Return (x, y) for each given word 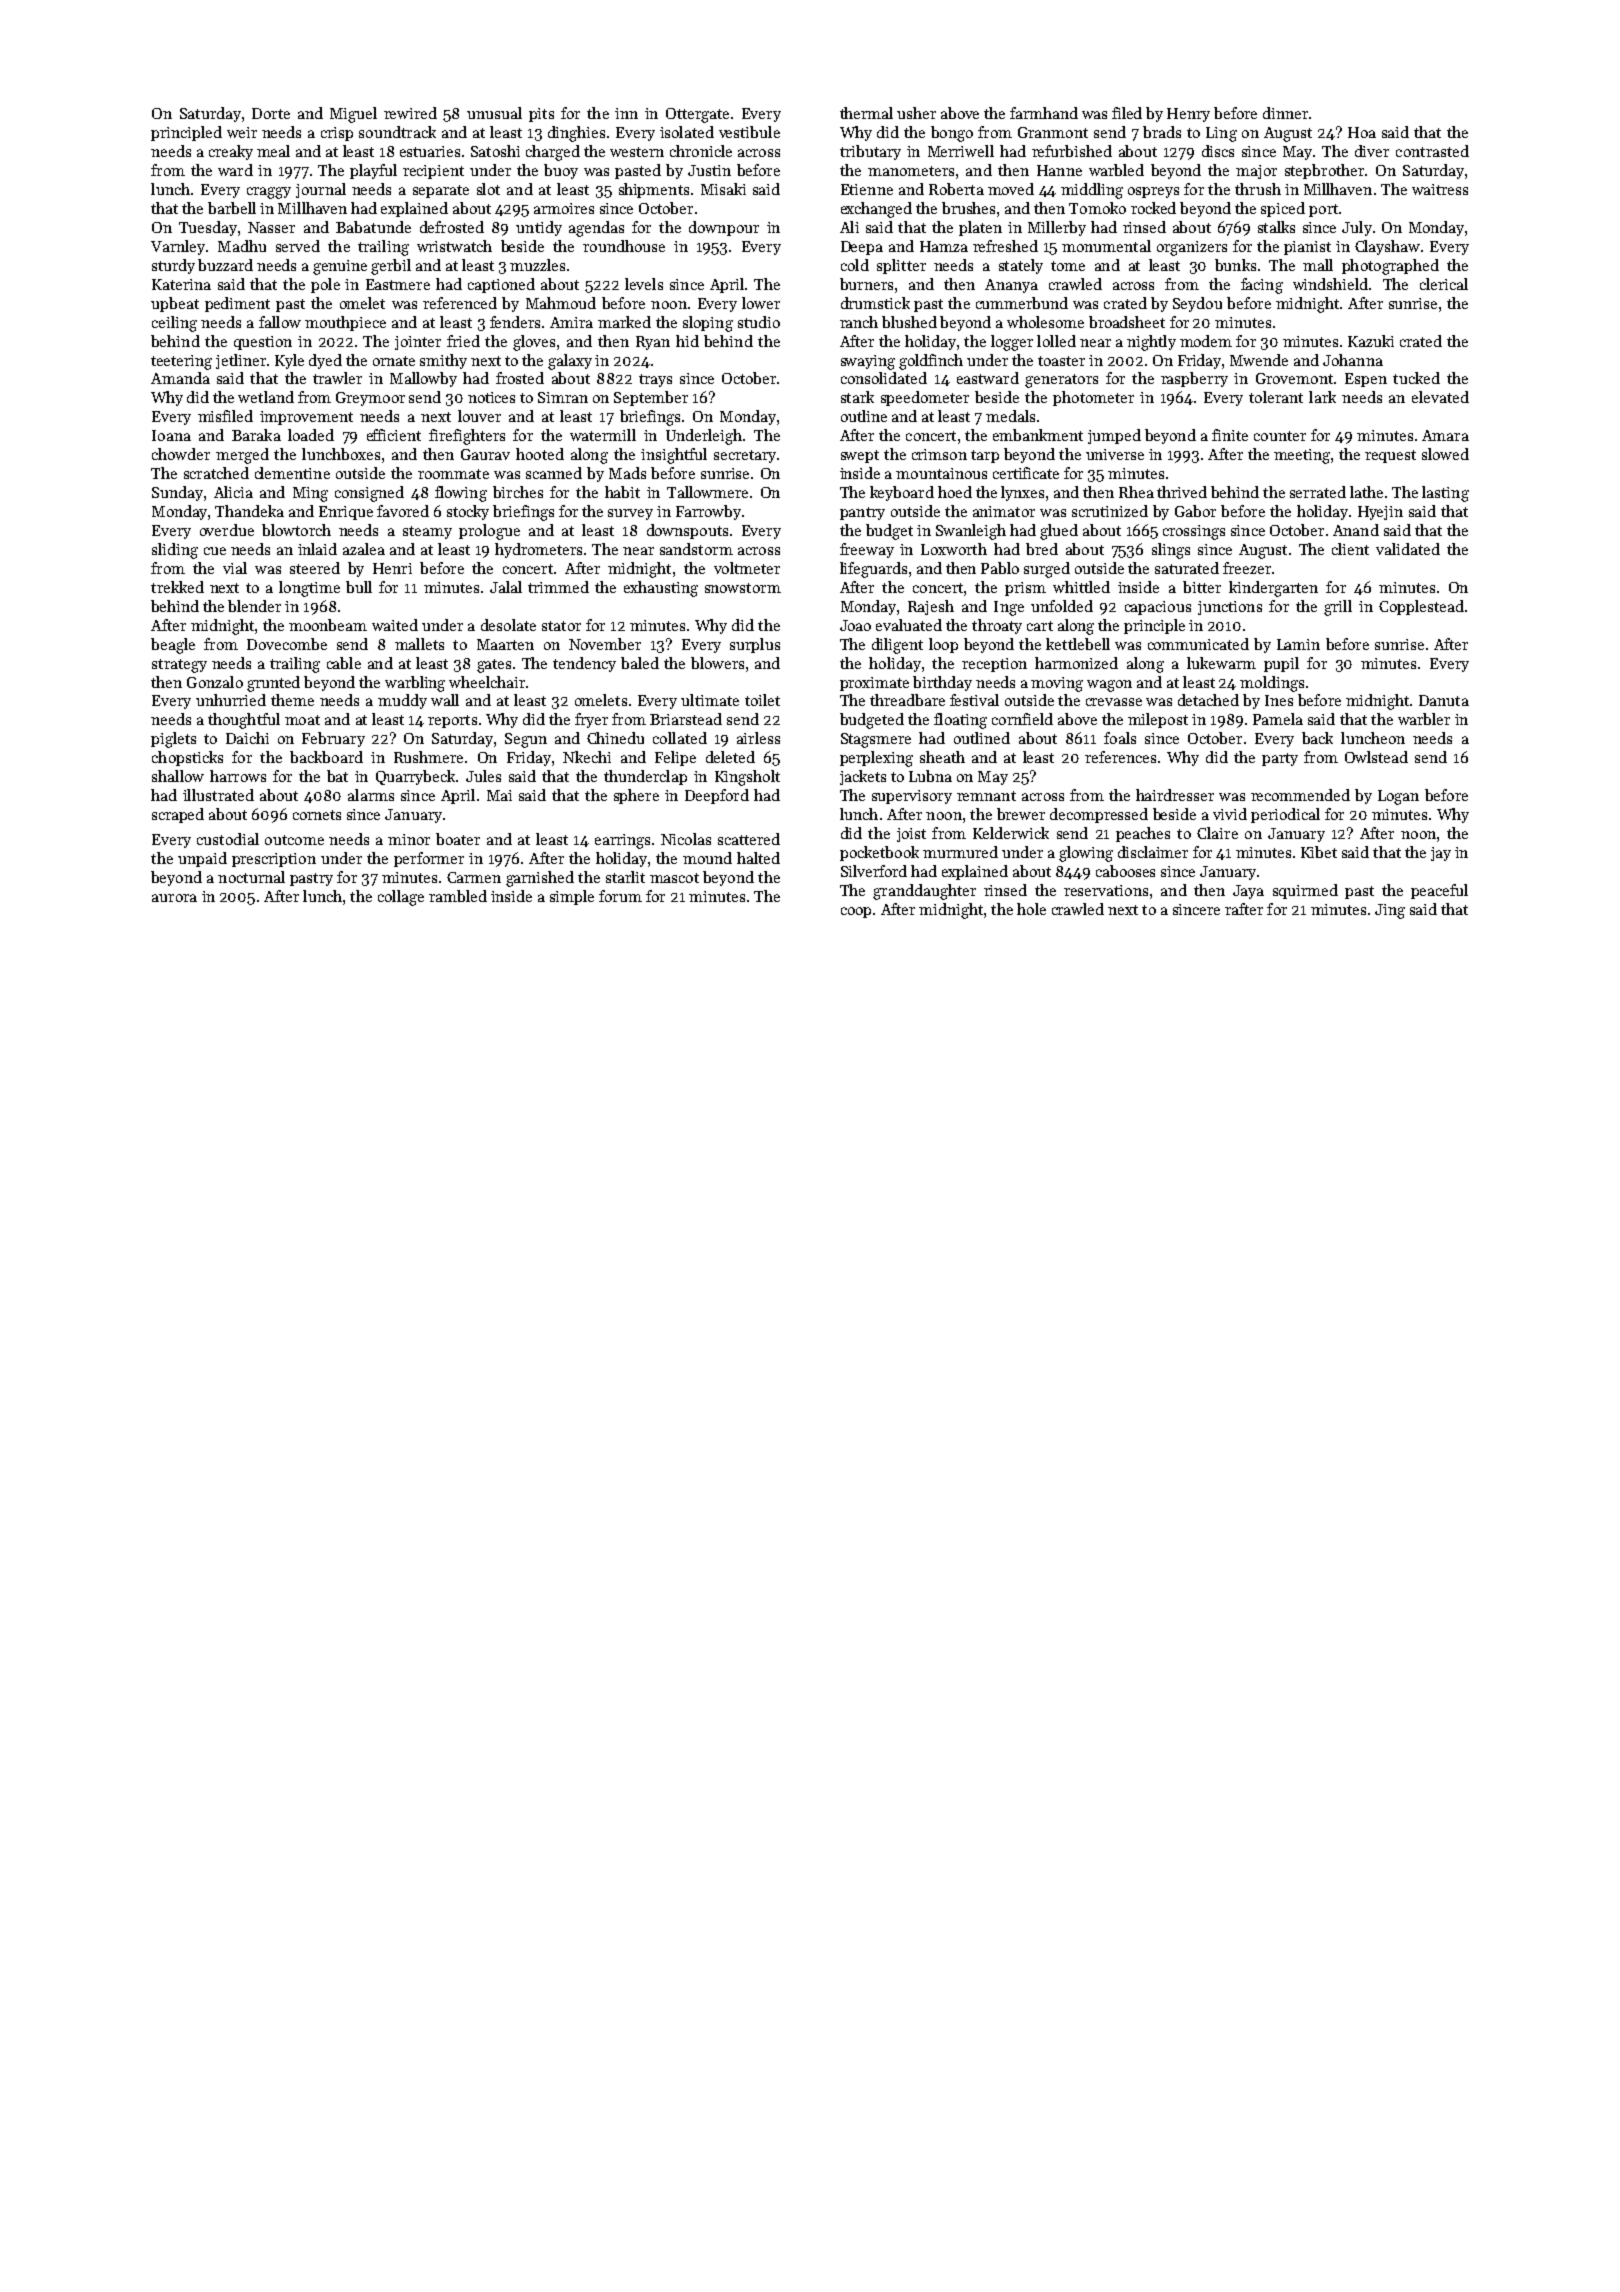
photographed (1390, 267)
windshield (1330, 284)
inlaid (317, 549)
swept (860, 456)
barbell (232, 208)
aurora (174, 898)
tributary (870, 152)
